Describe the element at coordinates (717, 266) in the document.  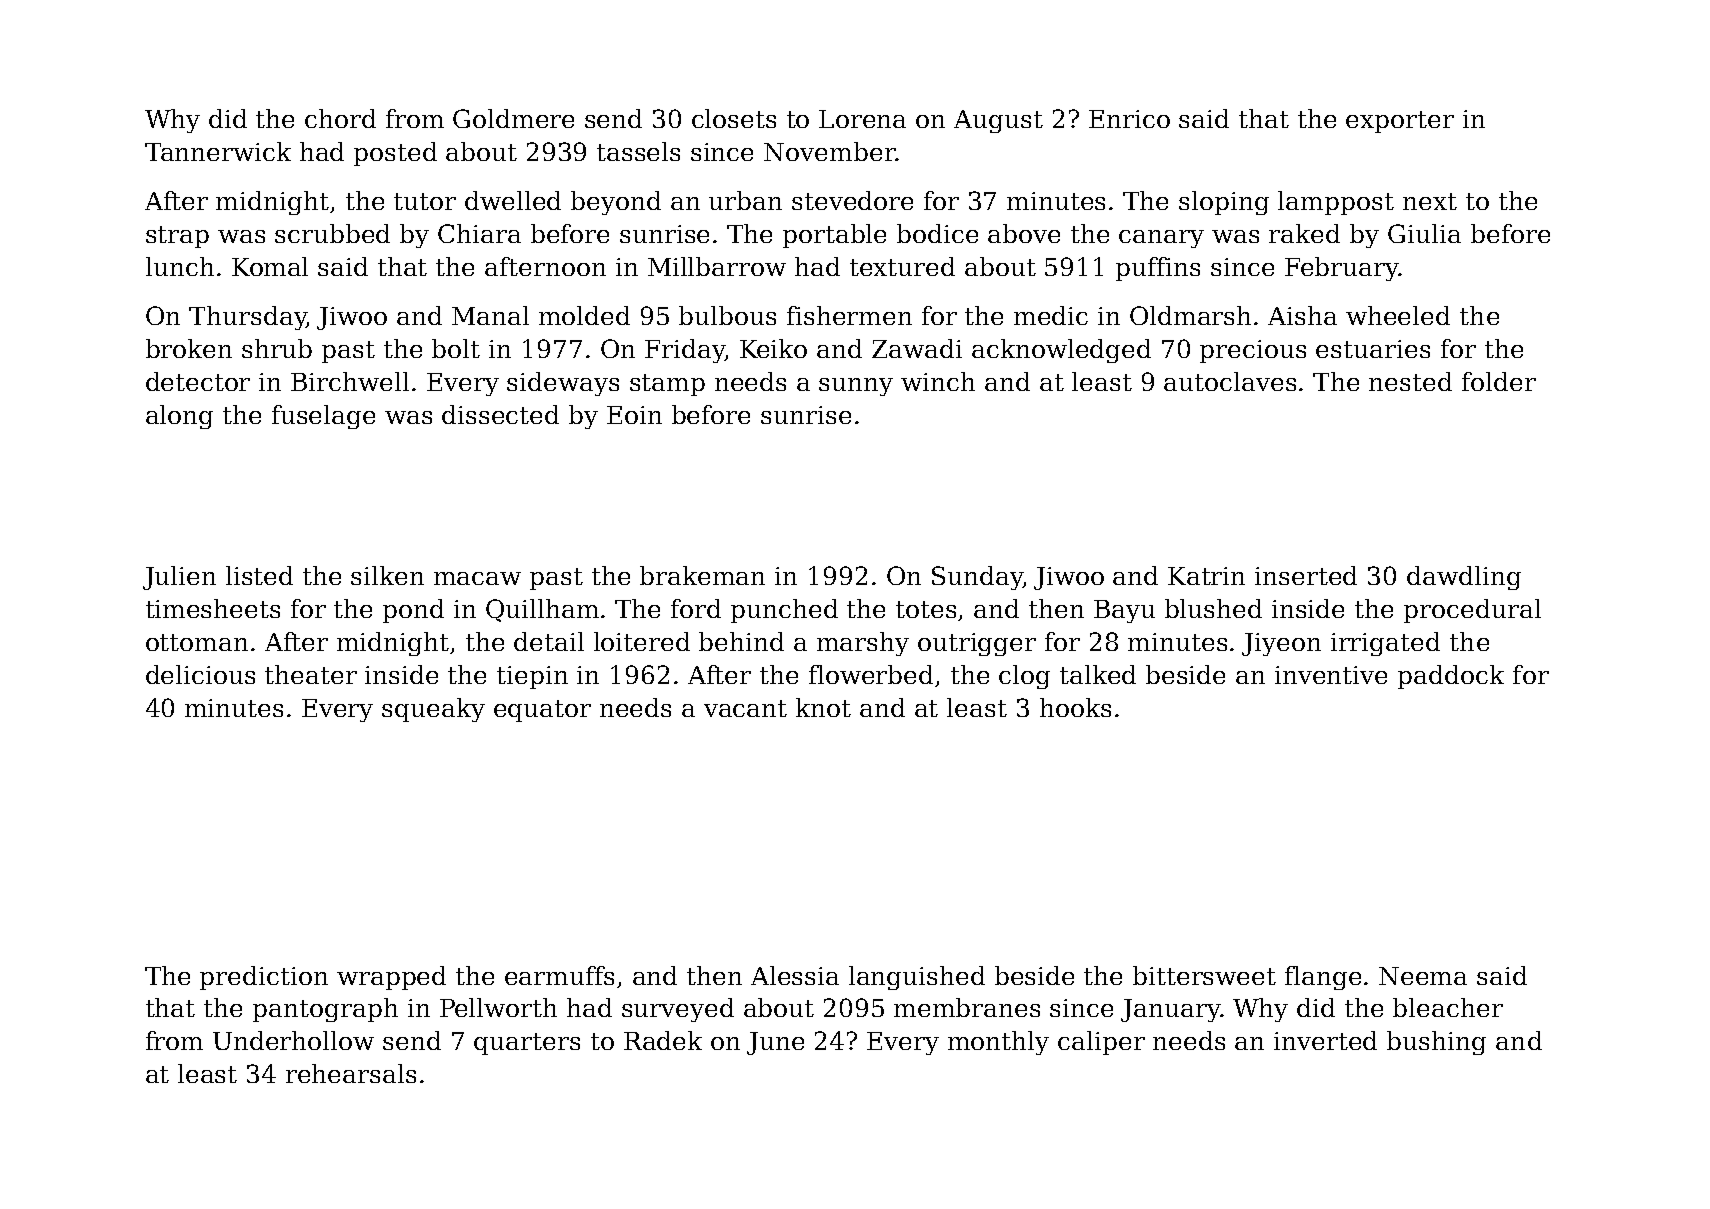
I see `Millbarrow` at that location.
